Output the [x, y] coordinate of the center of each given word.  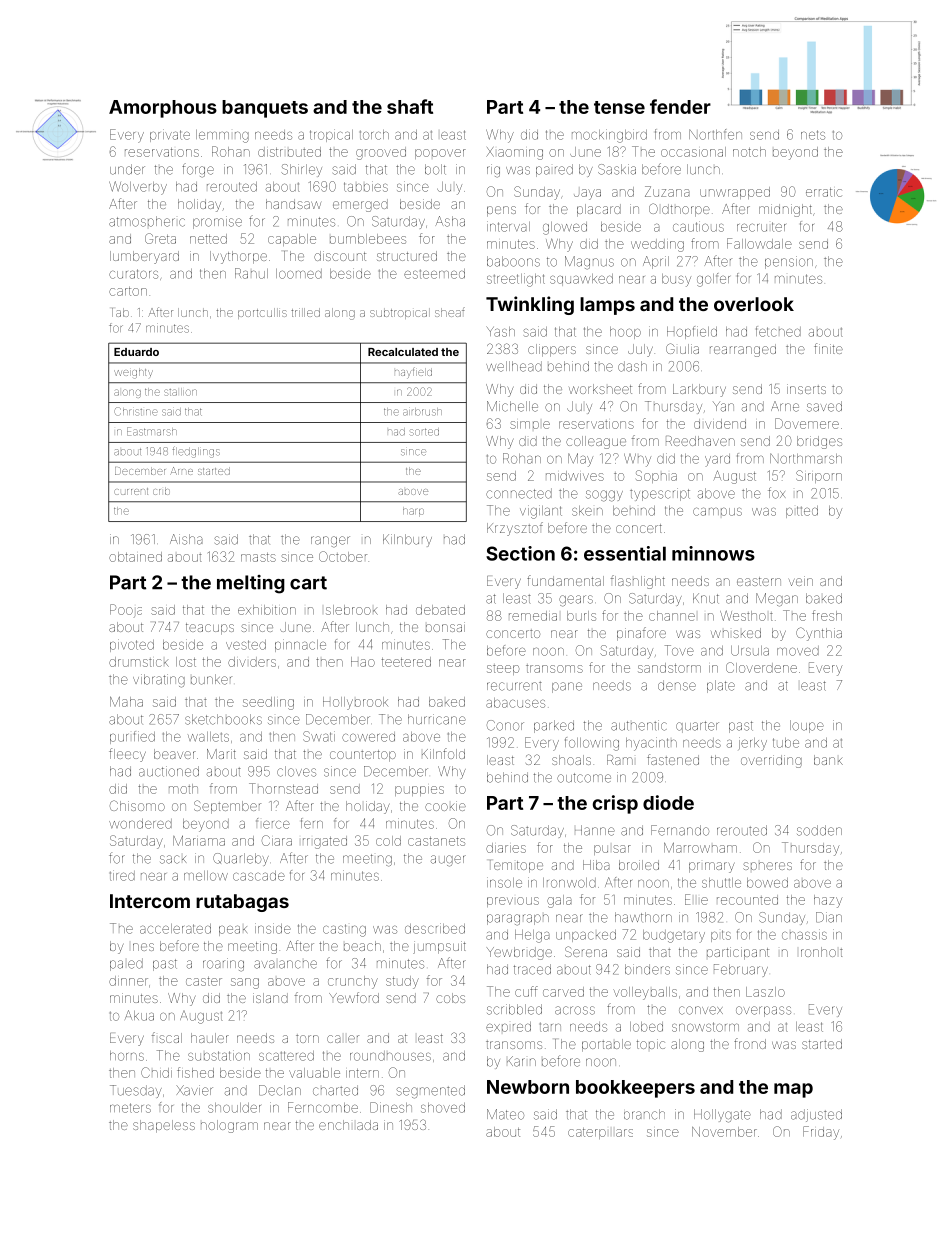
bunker [211, 679]
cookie [445, 806]
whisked [736, 633]
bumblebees [368, 239]
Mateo [505, 1114]
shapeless [164, 1126]
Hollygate [722, 1116]
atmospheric [147, 221]
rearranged [743, 350]
